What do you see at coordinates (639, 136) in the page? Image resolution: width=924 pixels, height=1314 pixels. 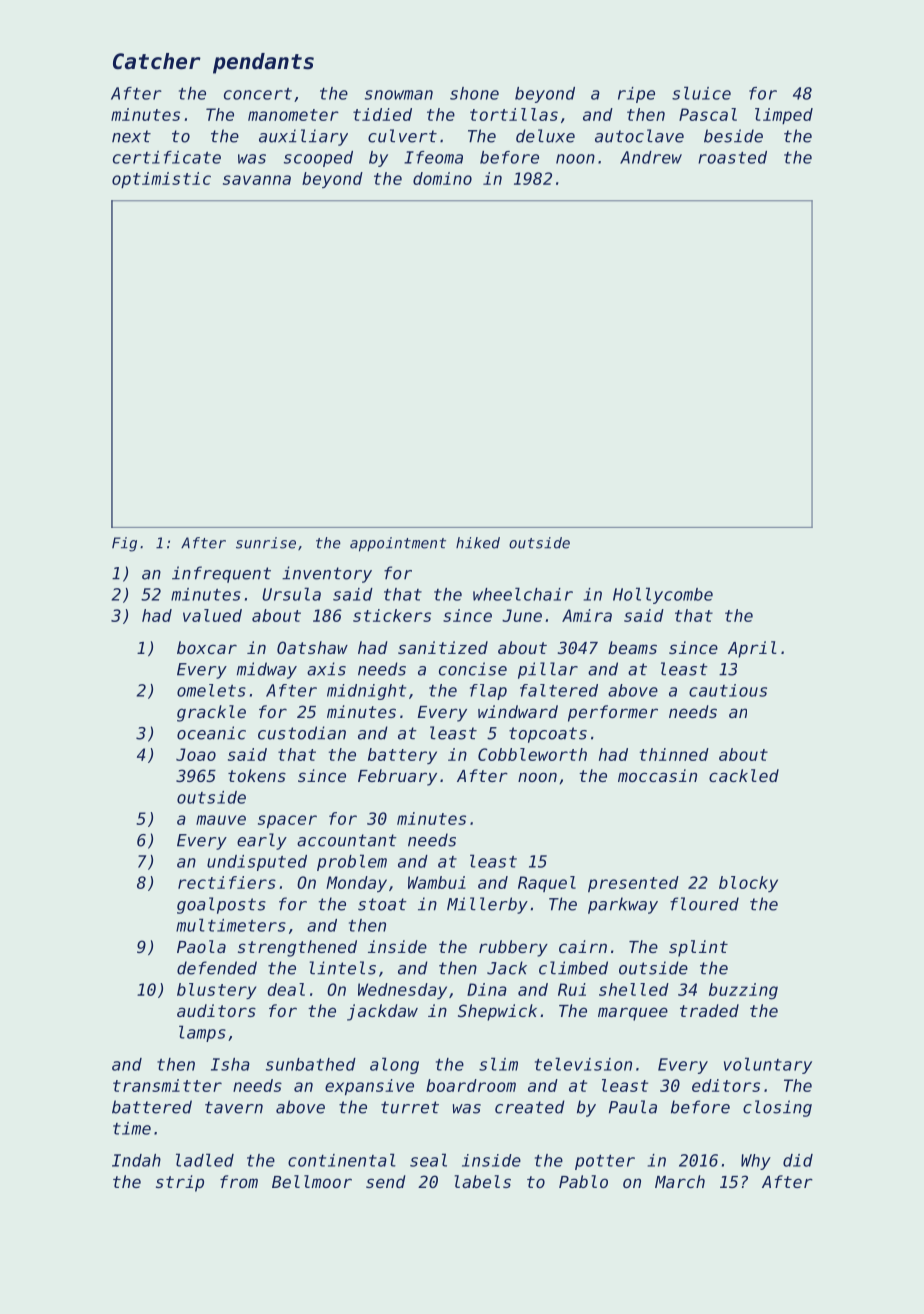 I see `autoclave` at bounding box center [639, 136].
